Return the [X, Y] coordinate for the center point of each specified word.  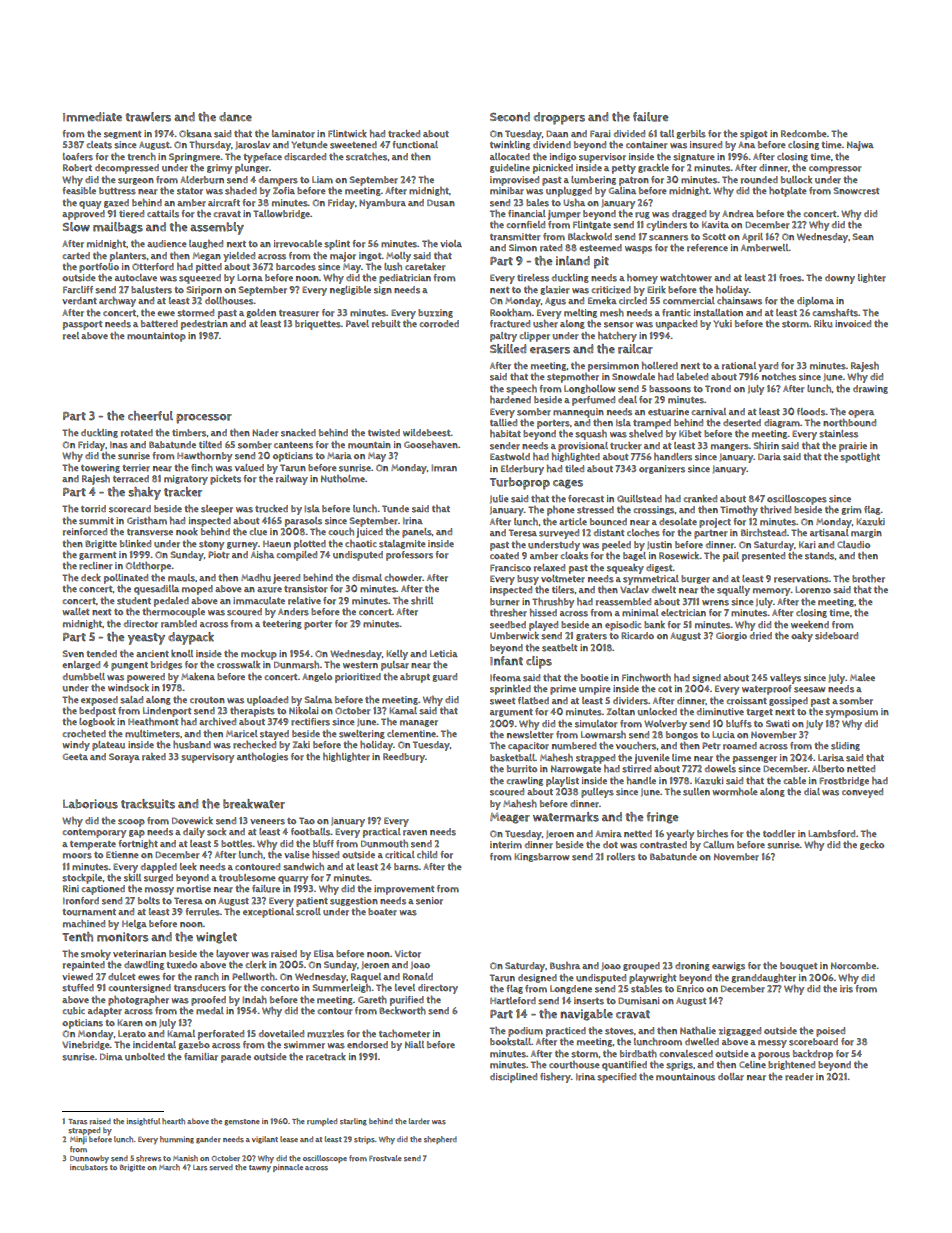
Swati [777, 724]
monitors [123, 937]
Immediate [92, 117]
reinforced [85, 532]
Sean [863, 236]
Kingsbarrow [541, 857]
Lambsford [831, 834]
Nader [265, 433]
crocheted [84, 734]
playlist [562, 782]
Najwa [860, 146]
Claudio [853, 545]
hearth [173, 1121]
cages [568, 484]
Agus [555, 302]
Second [510, 117]
